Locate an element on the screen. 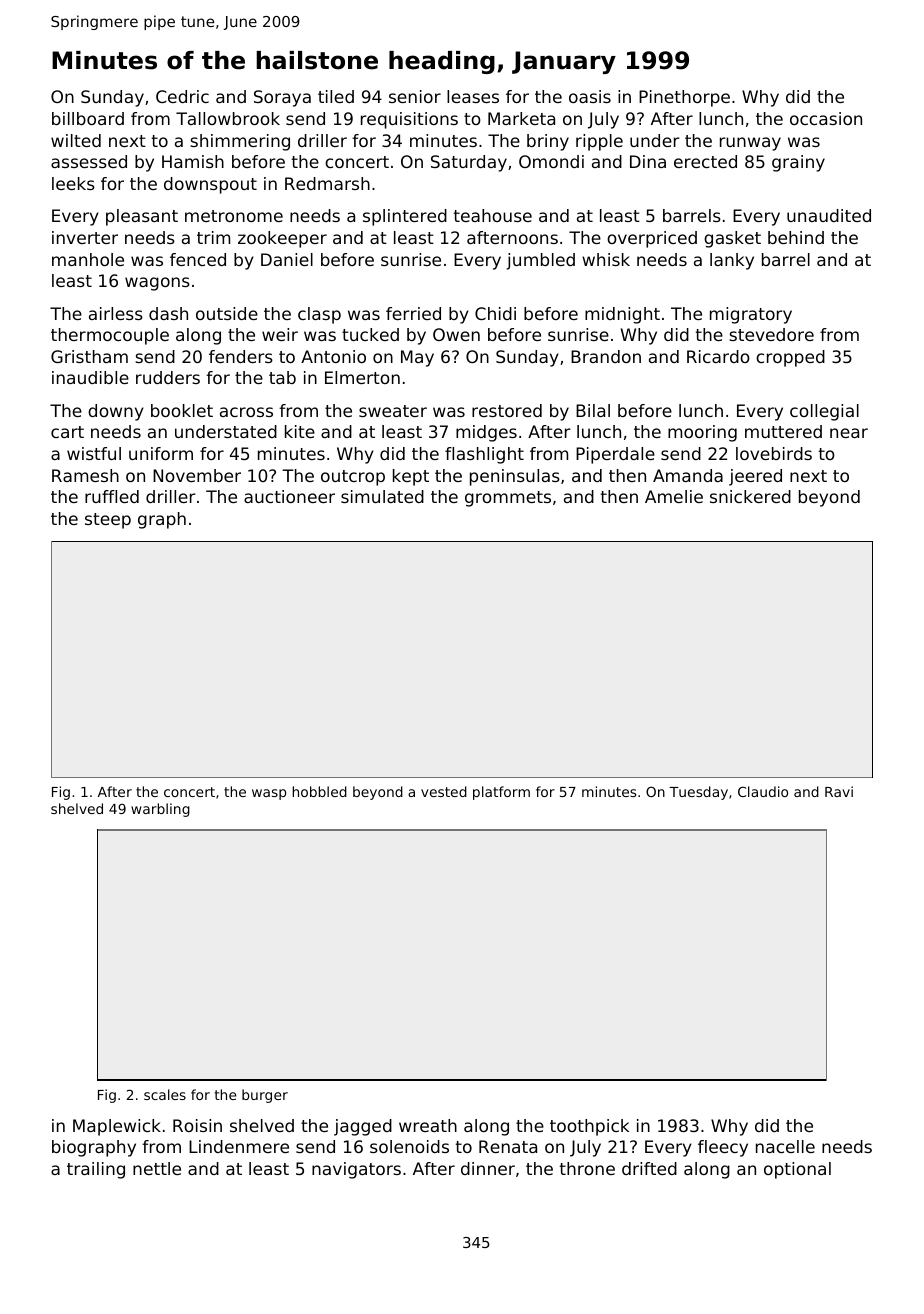 This screenshot has height=1314, width=924. Omondi is located at coordinates (551, 161).
